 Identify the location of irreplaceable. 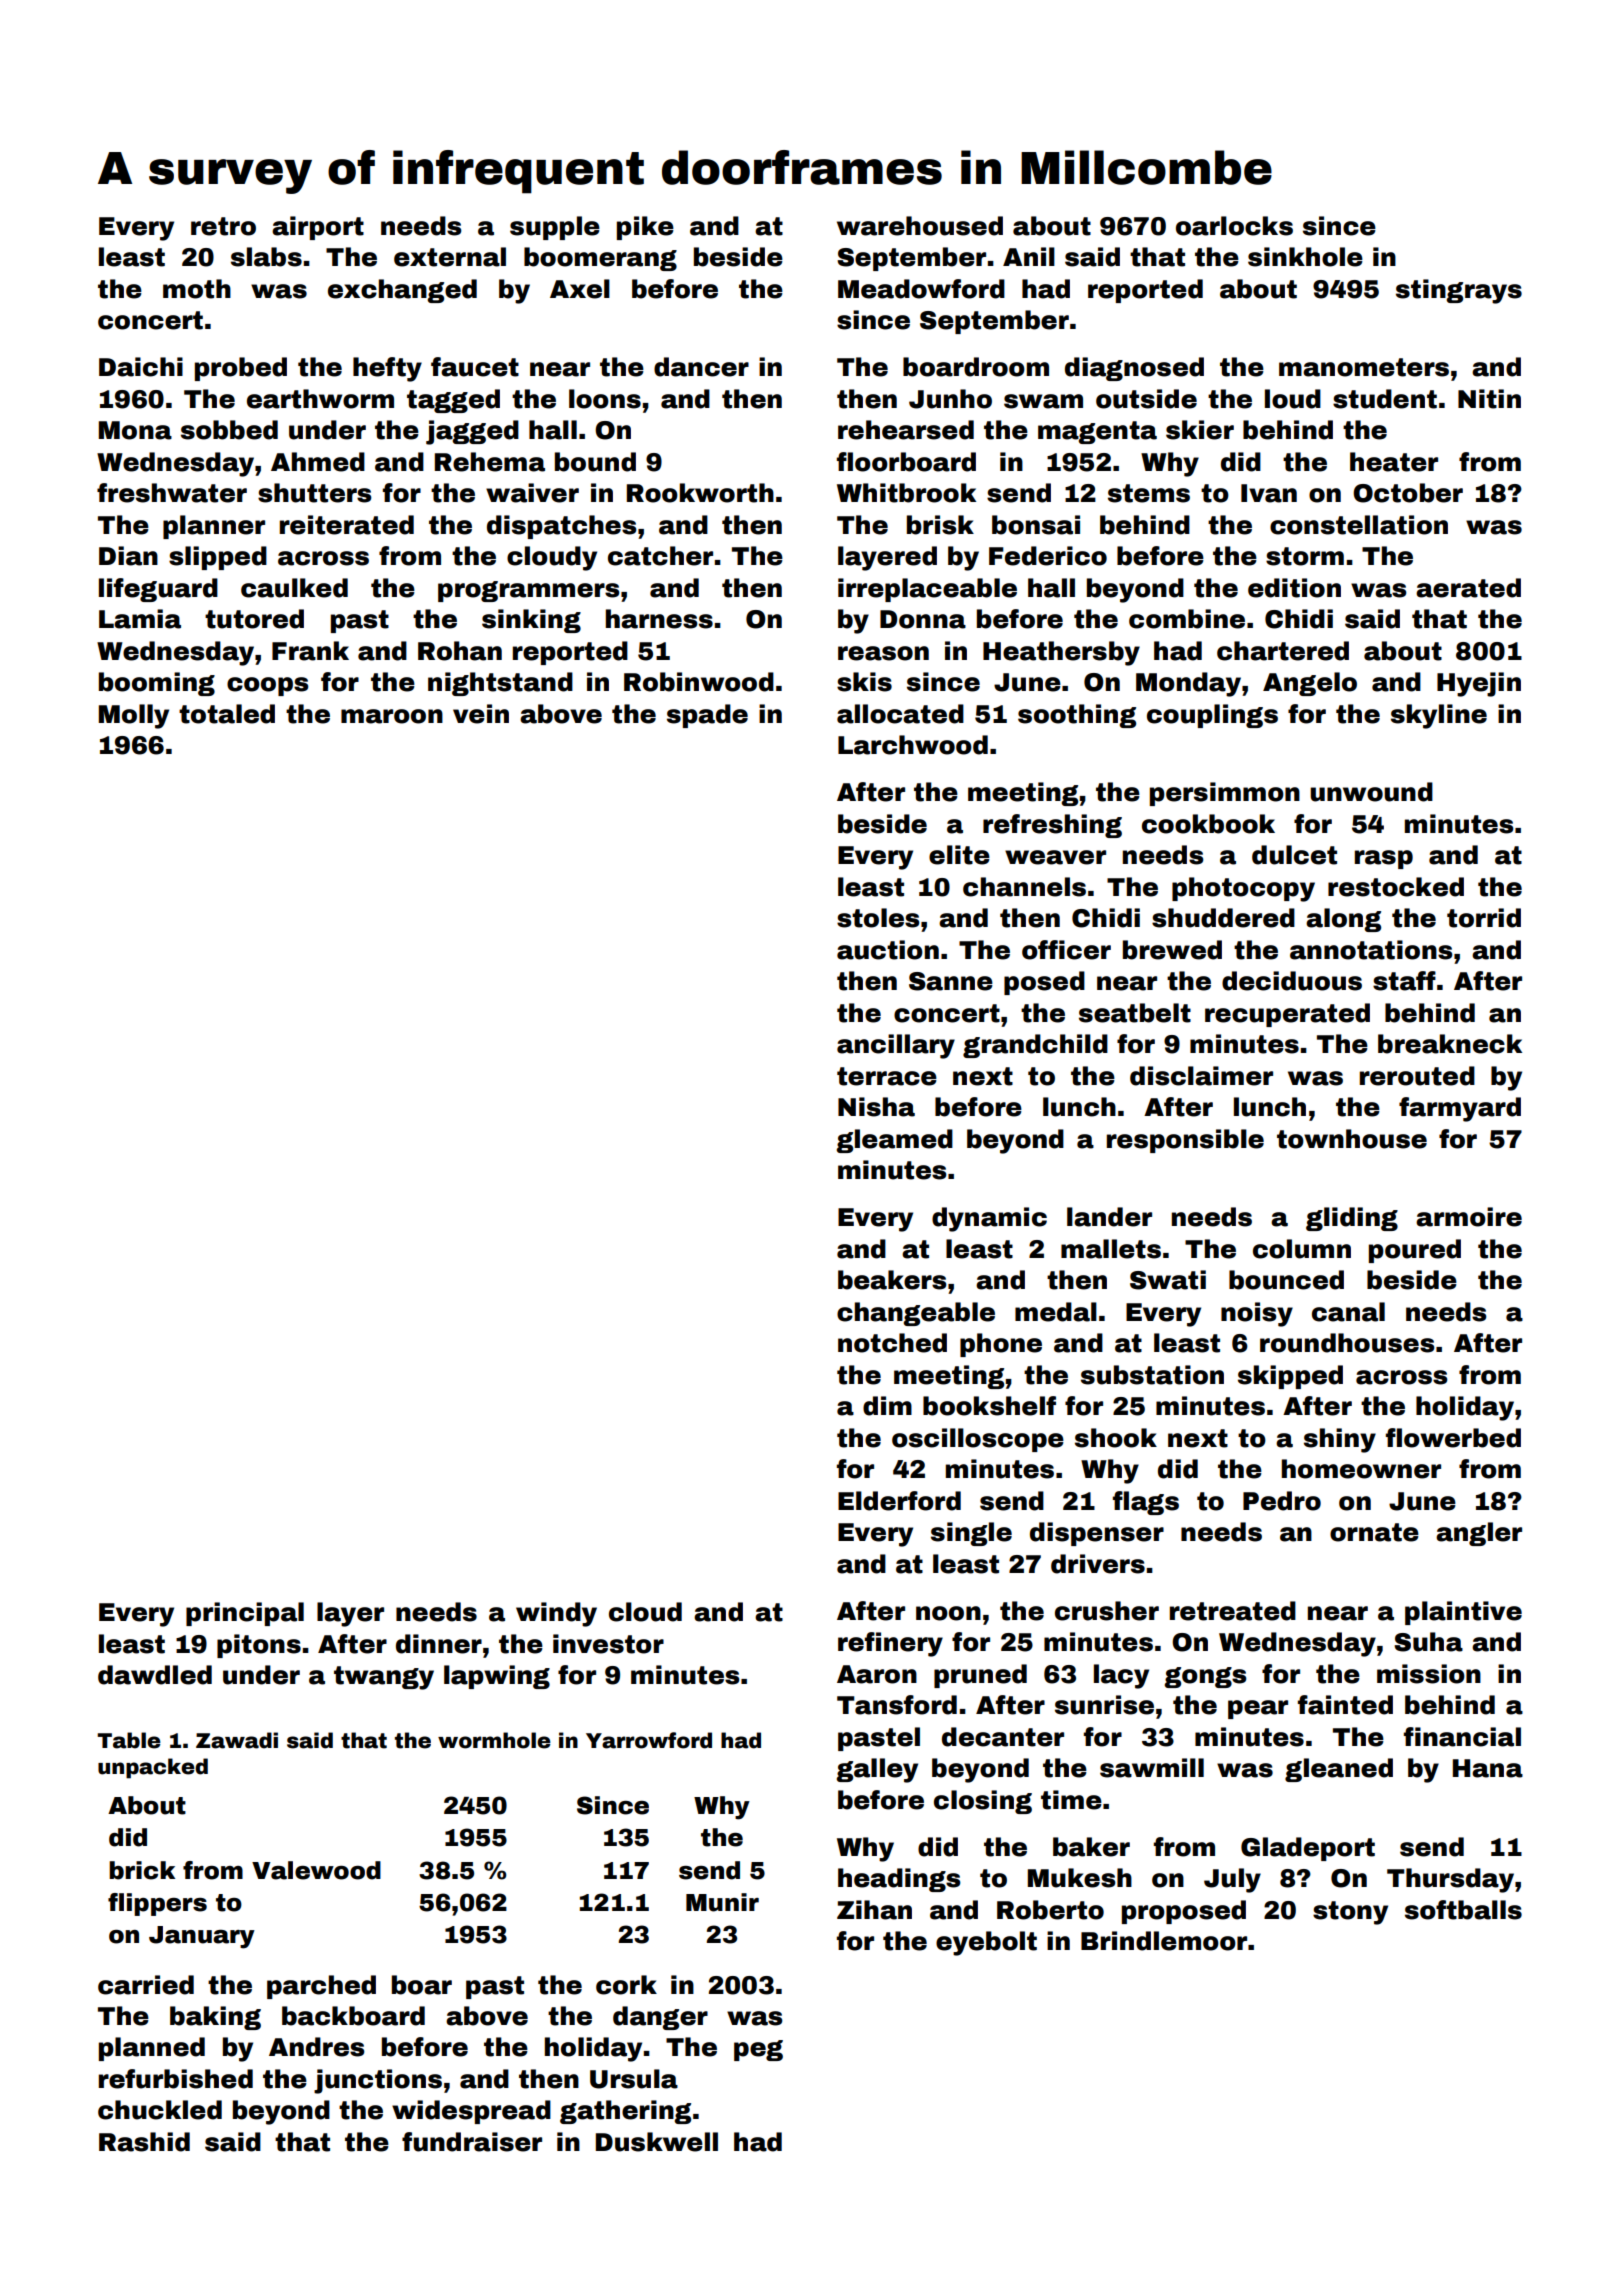
(927, 590).
